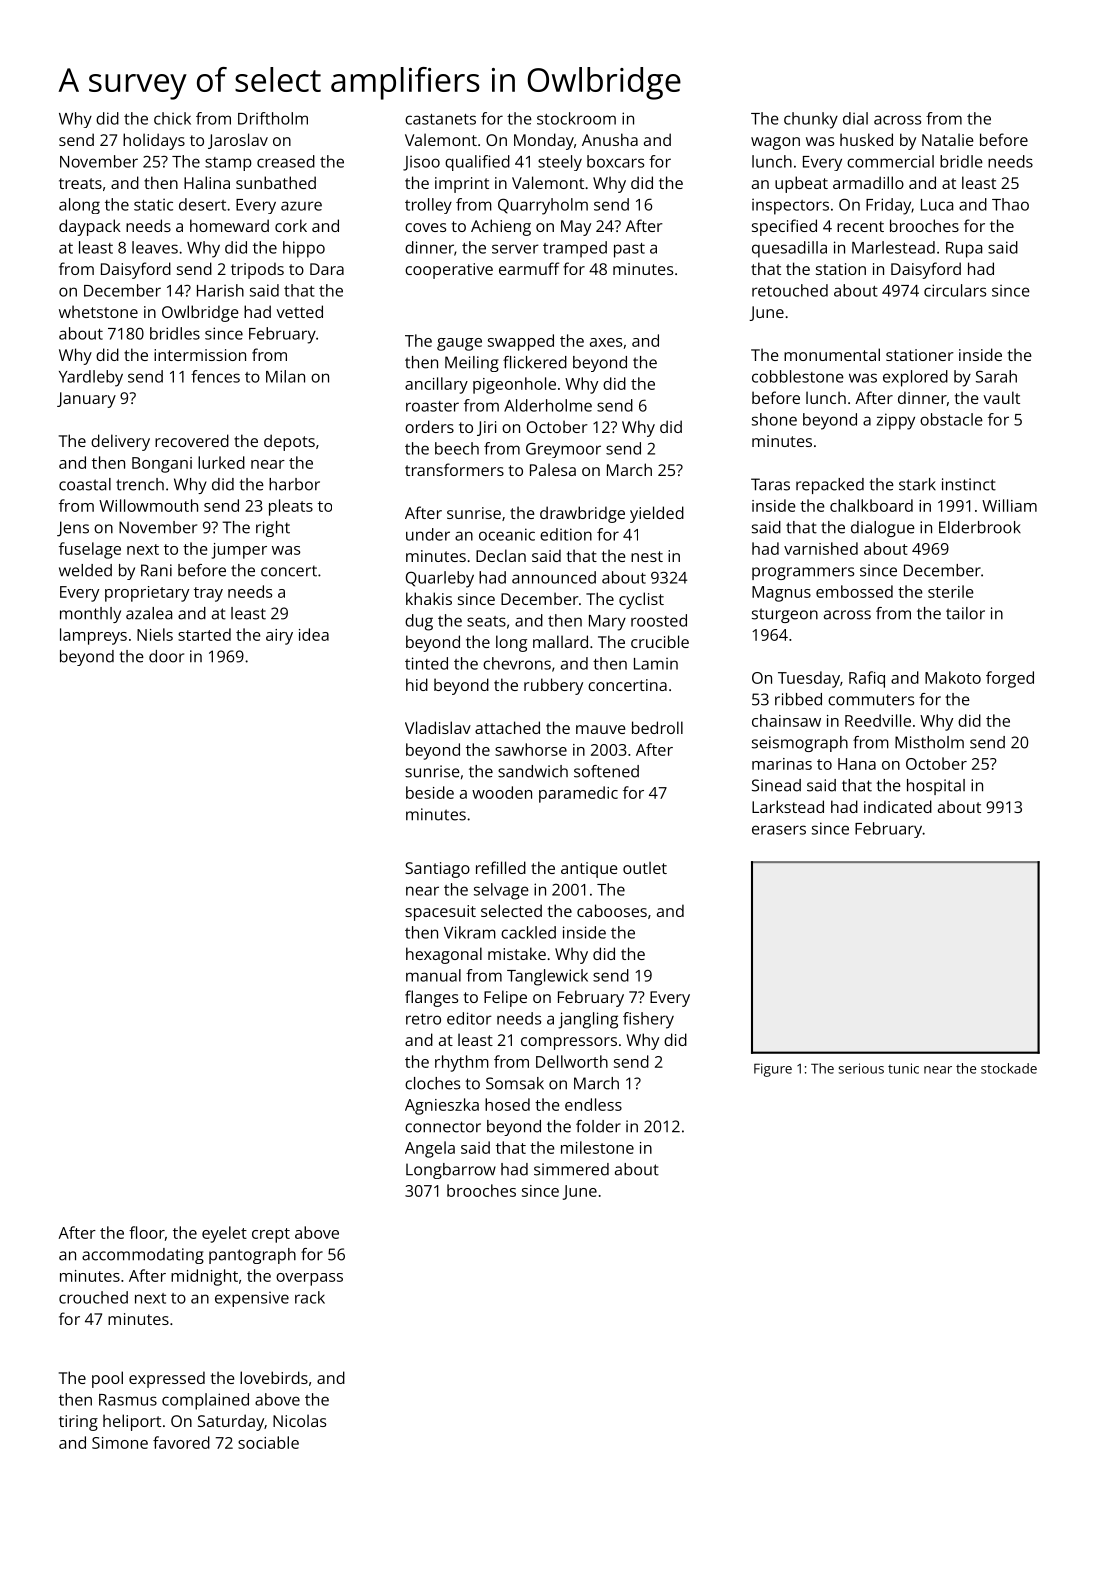  I want to click on crept, so click(271, 1235).
